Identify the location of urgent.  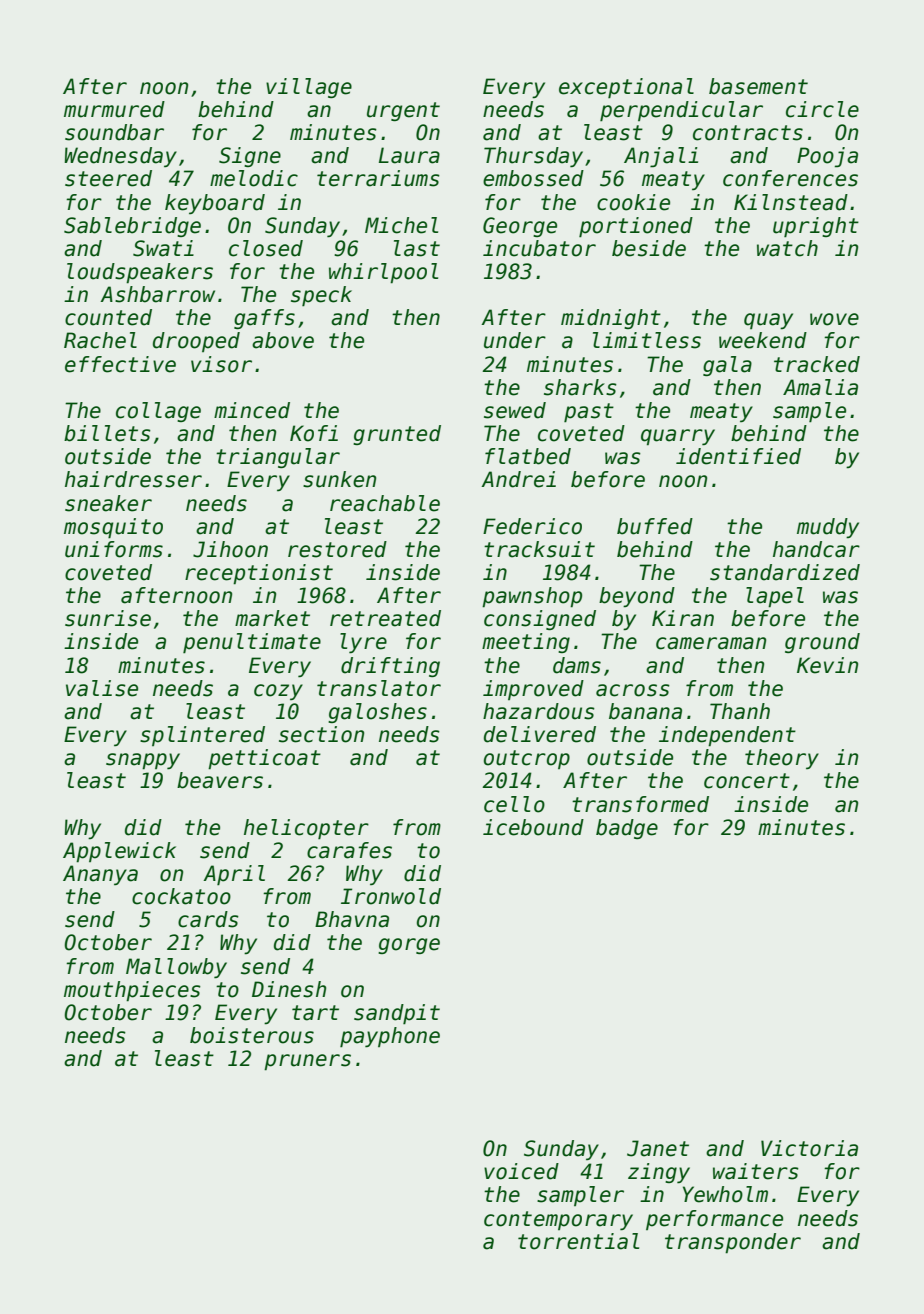
(403, 111).
